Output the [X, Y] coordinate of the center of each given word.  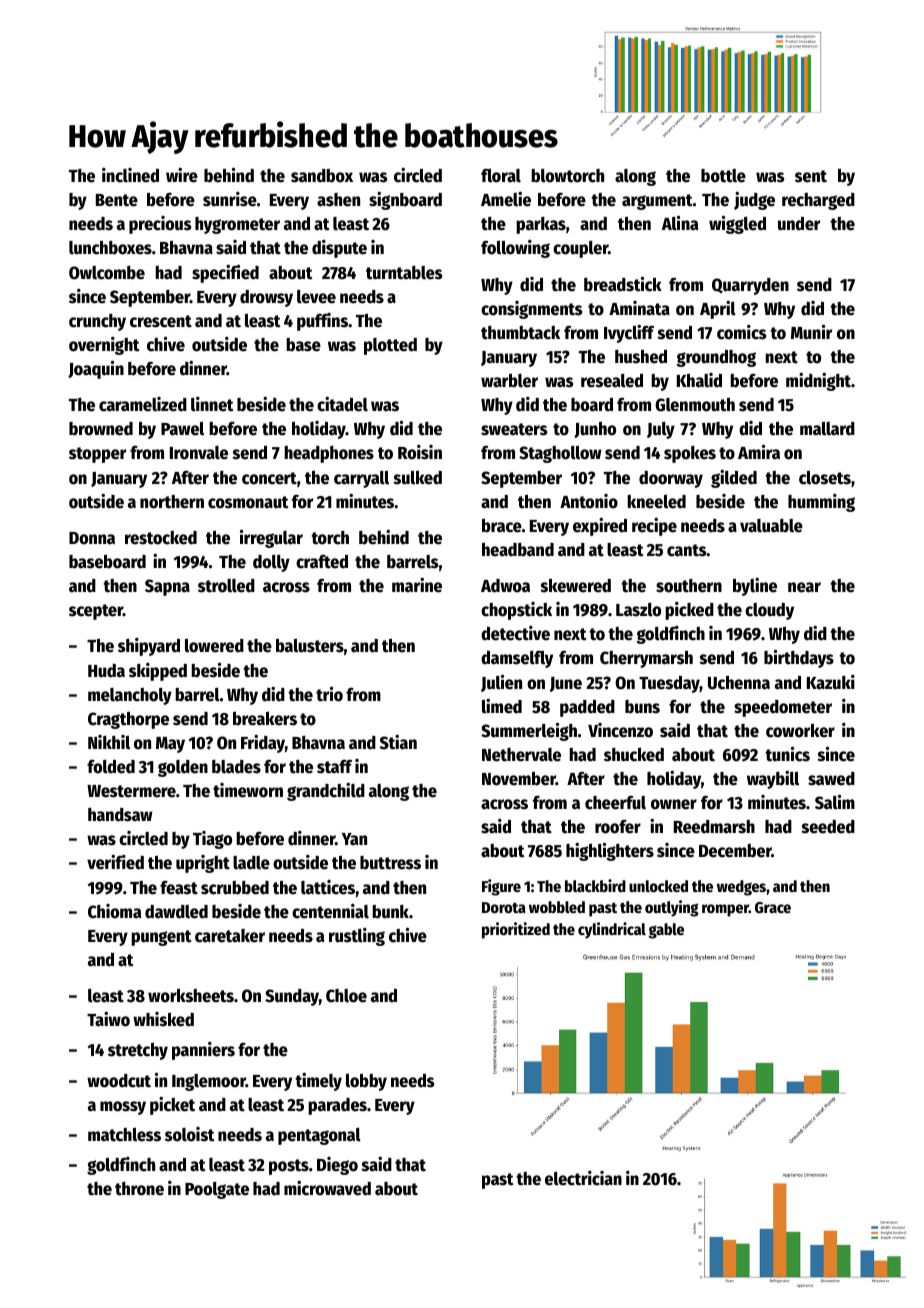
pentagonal [319, 1136]
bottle [723, 176]
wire [182, 175]
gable [666, 931]
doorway [671, 479]
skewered [576, 586]
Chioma [115, 911]
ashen [338, 200]
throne [139, 1189]
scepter [96, 612]
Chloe [346, 996]
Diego [337, 1166]
